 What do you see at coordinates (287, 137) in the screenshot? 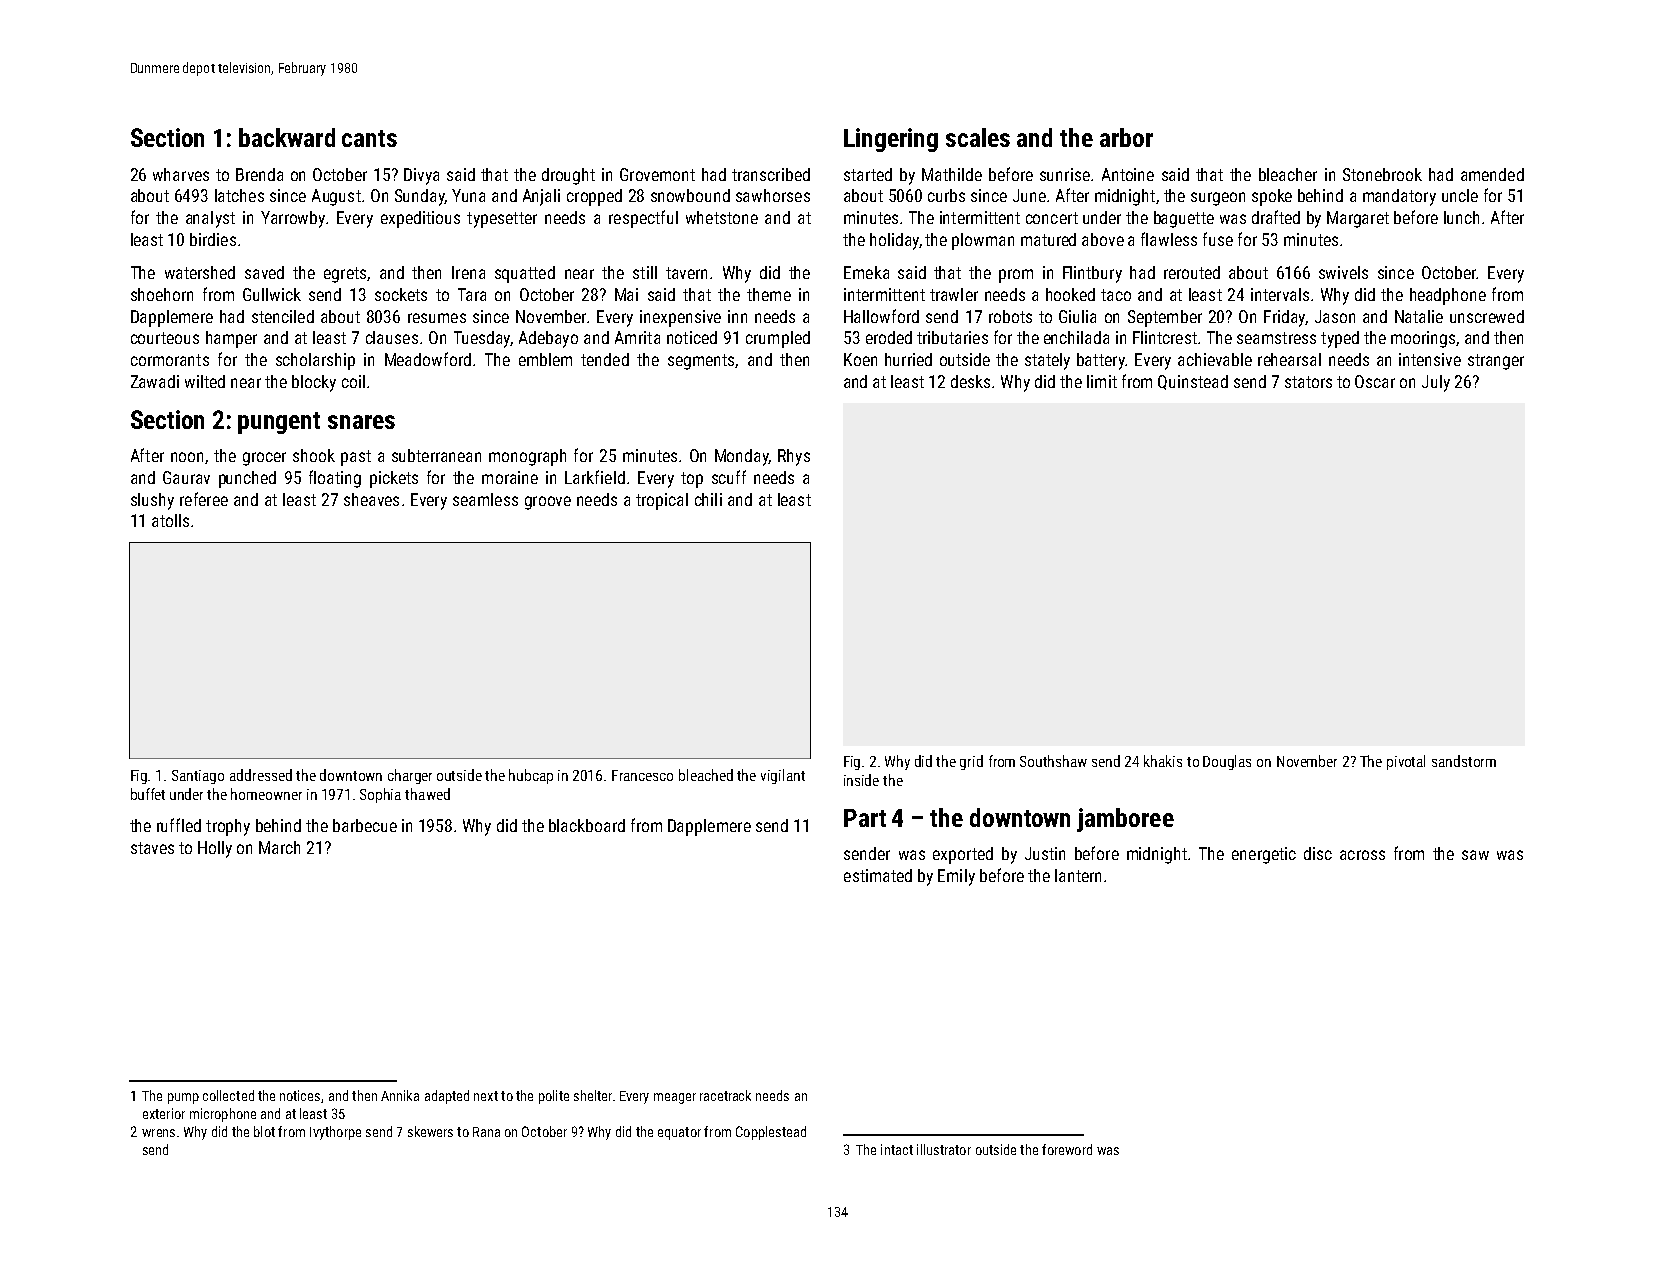
I see `backward` at bounding box center [287, 137].
